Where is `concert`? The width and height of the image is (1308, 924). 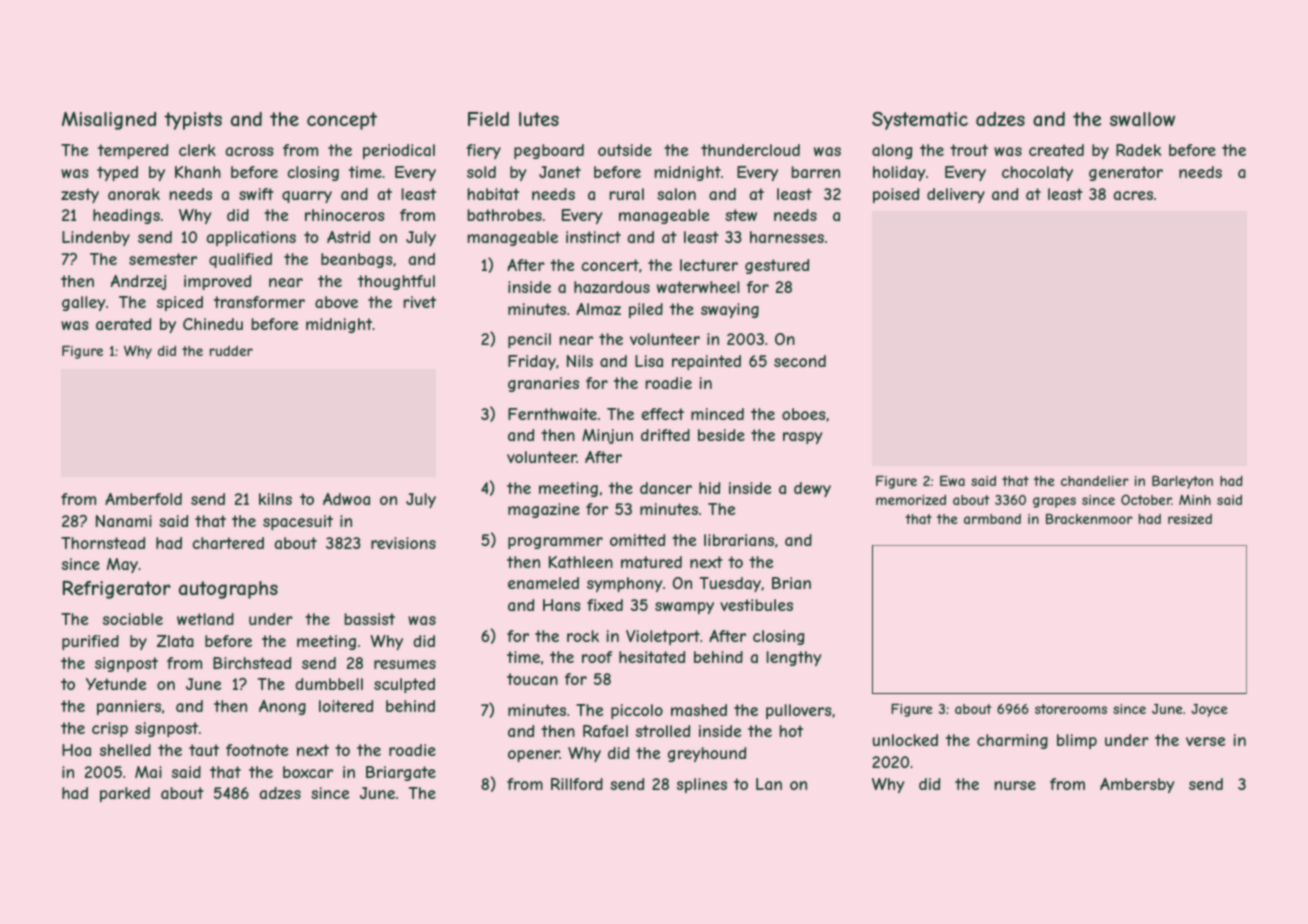
concert is located at coordinates (610, 265).
